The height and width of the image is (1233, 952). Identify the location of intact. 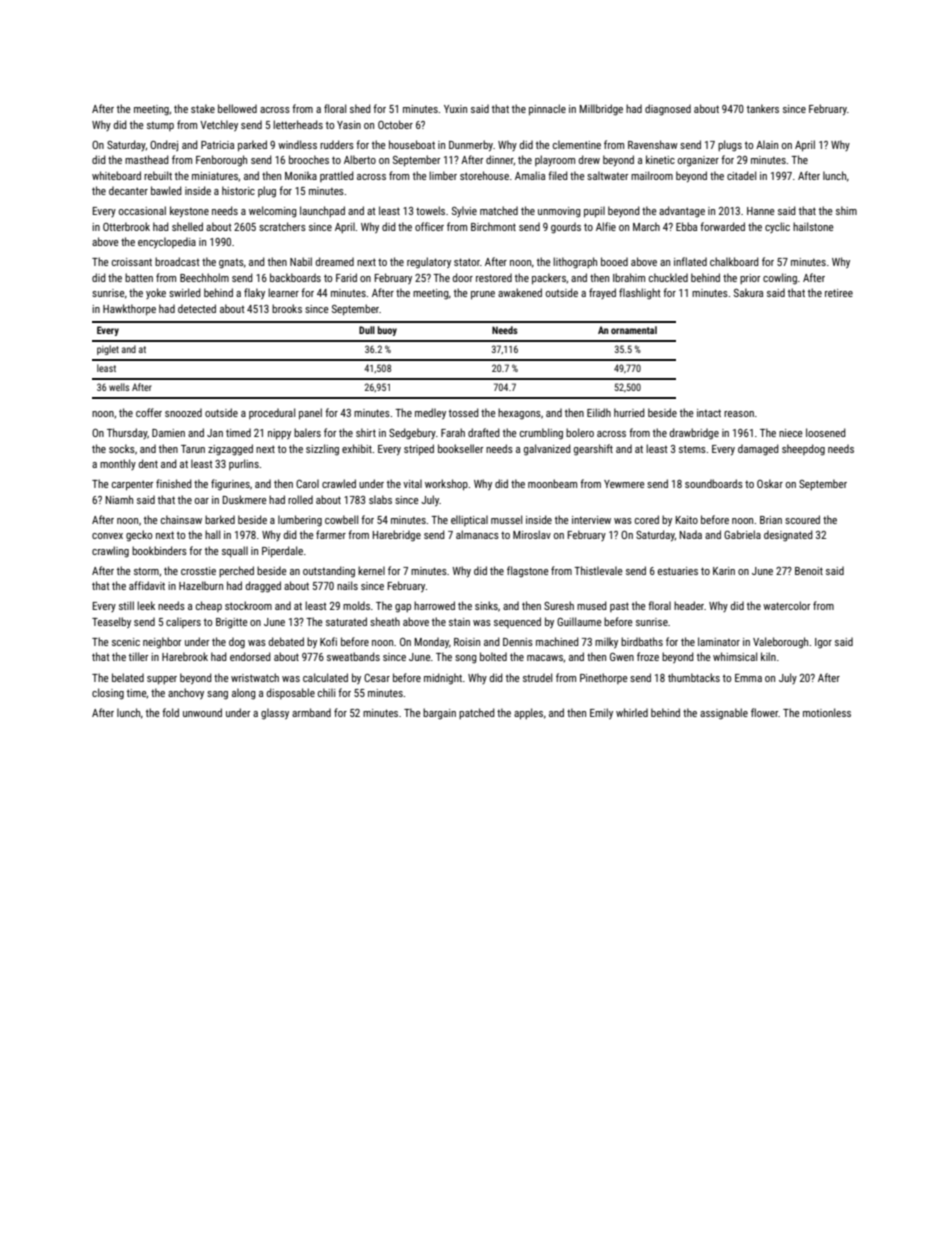
(709, 413).
